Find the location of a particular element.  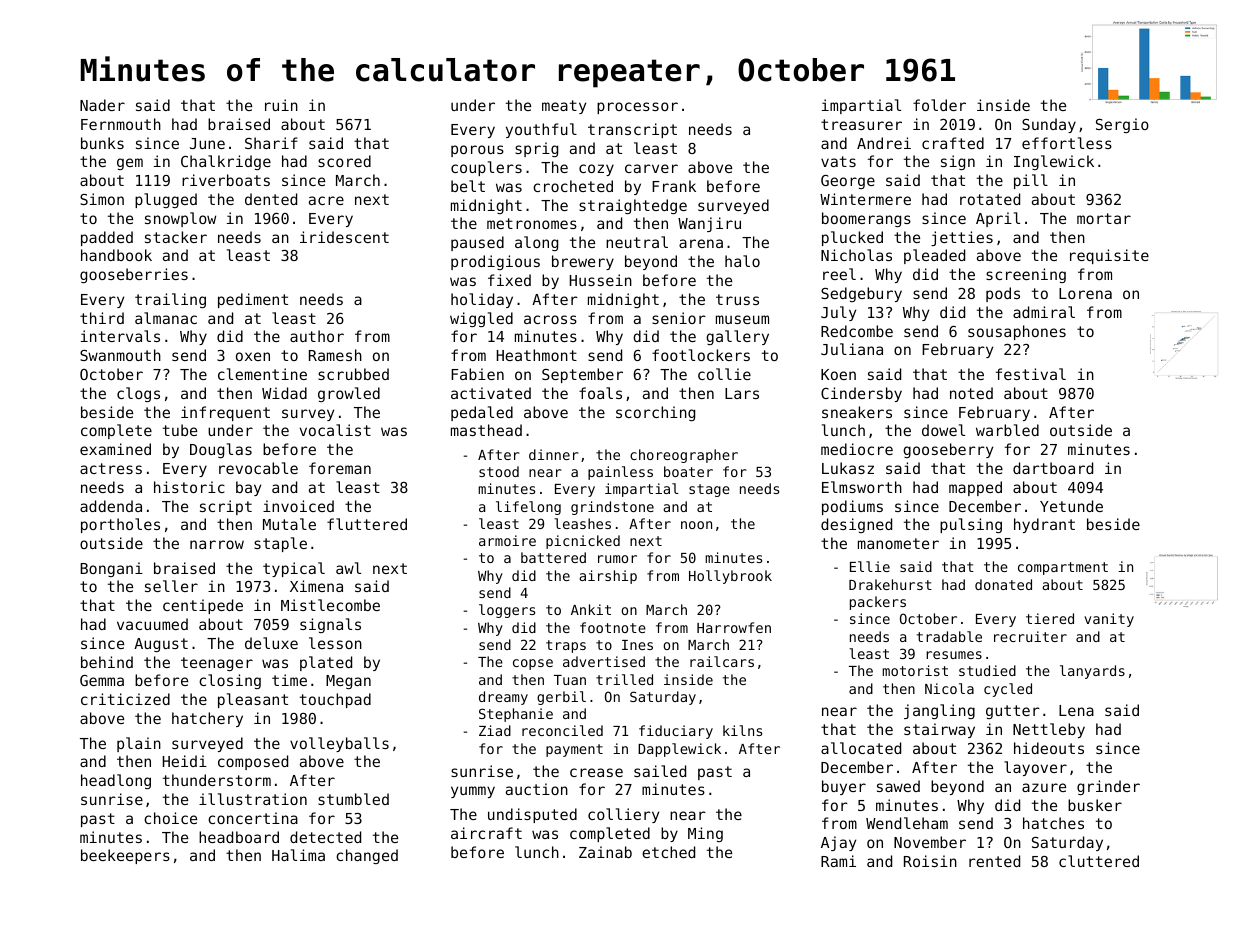

gooseberry is located at coordinates (948, 450).
